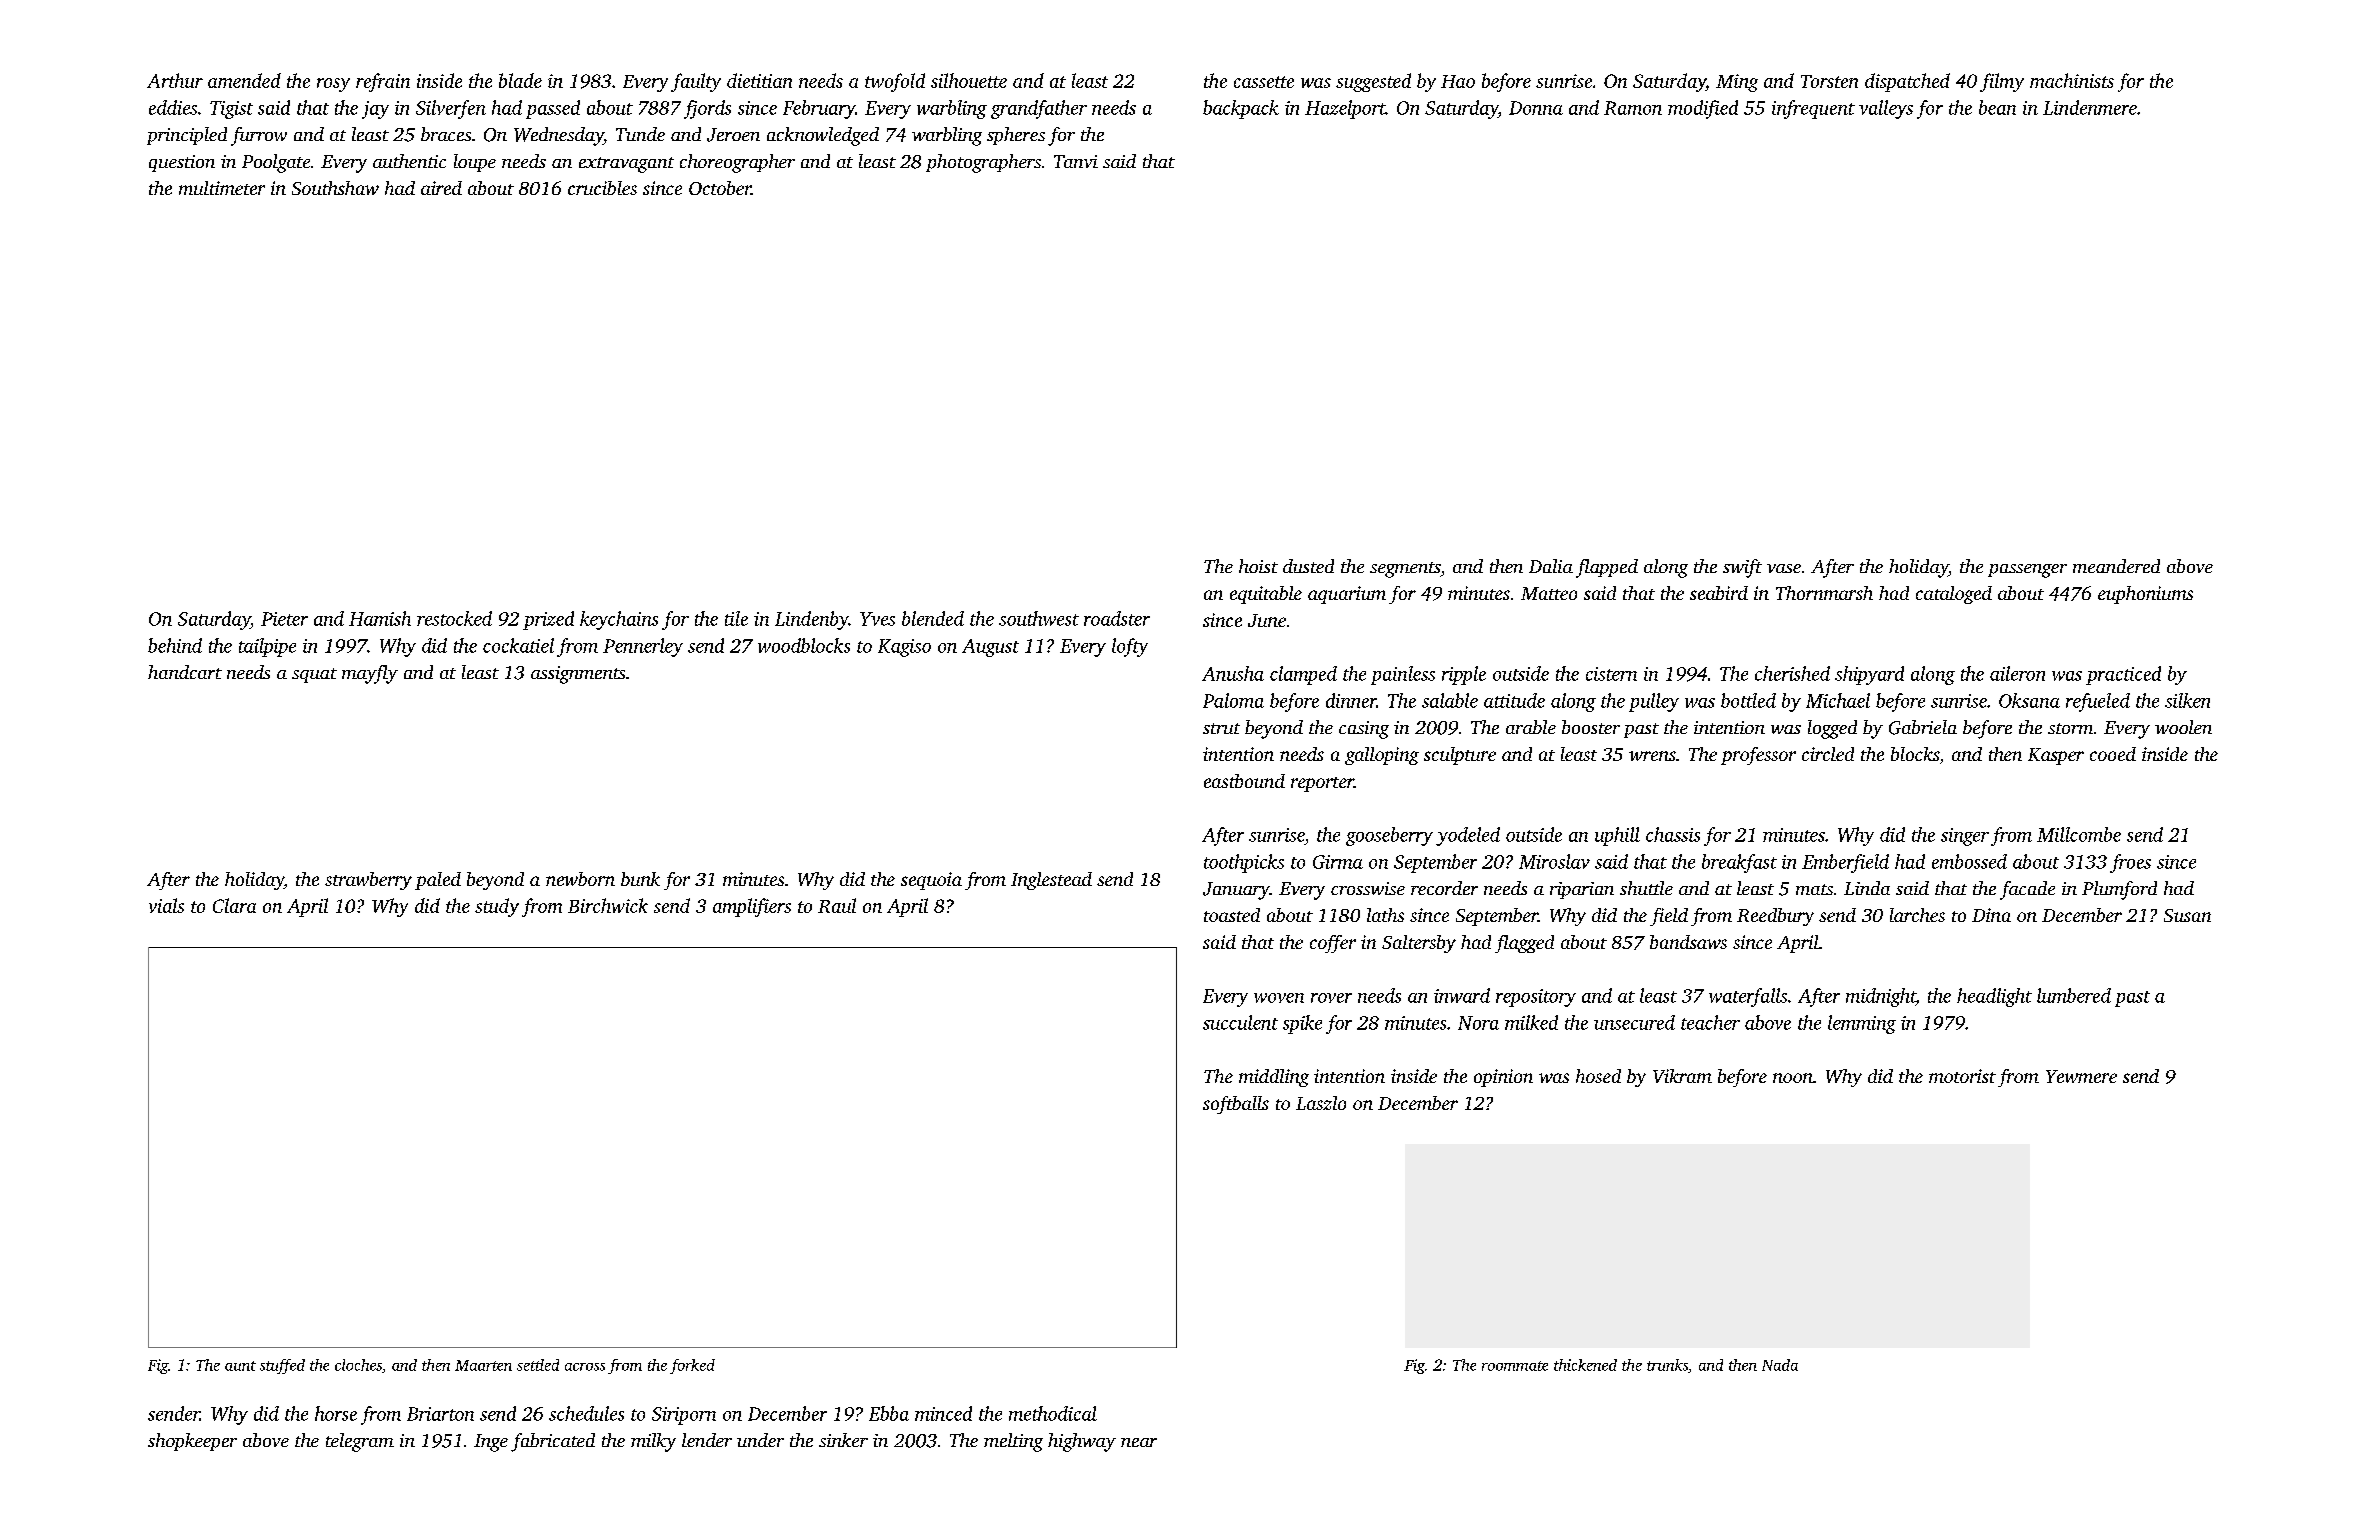 This image has width=2380, height=1540. I want to click on hoist, so click(1258, 566).
